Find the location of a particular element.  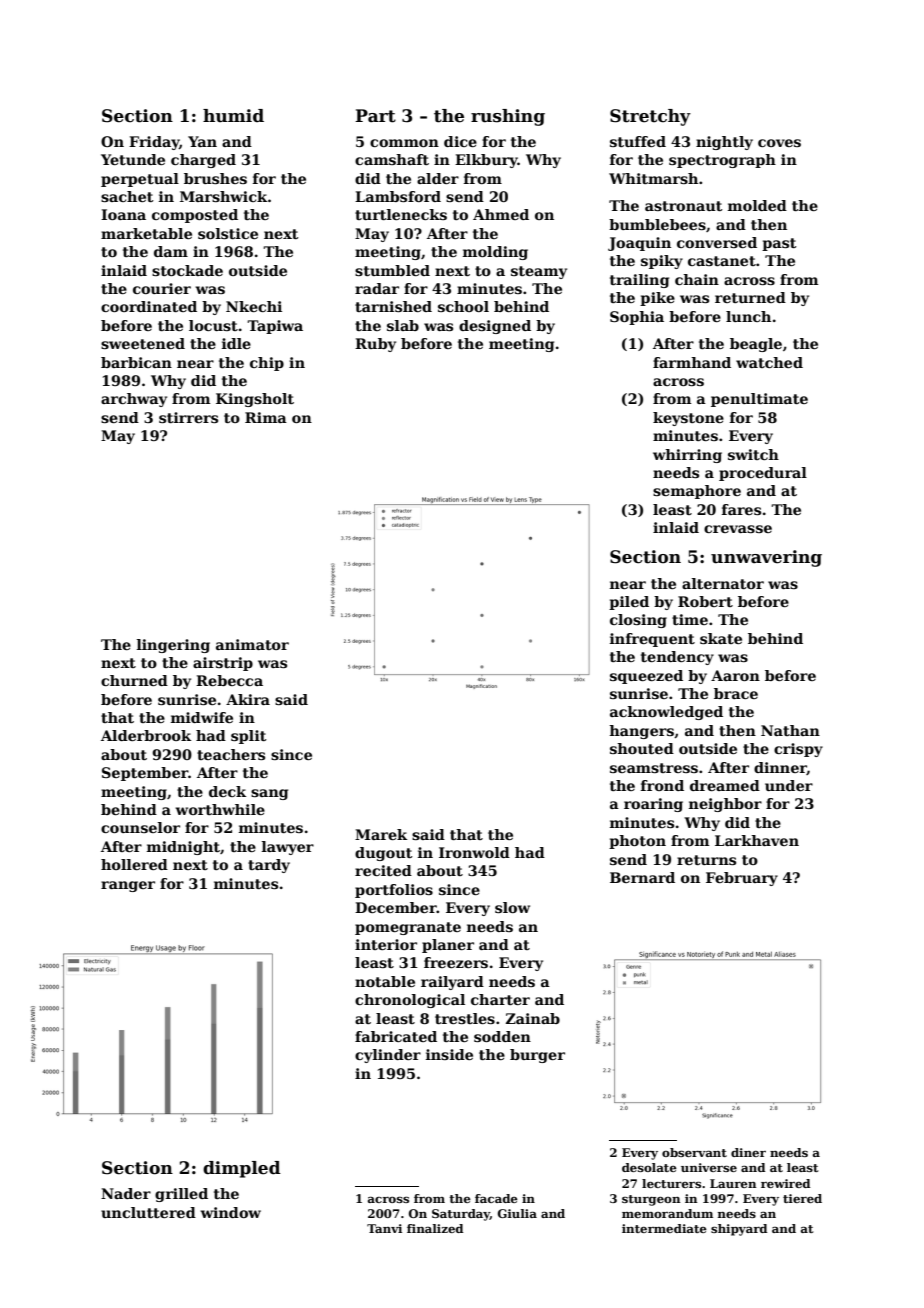

window is located at coordinates (230, 1212).
